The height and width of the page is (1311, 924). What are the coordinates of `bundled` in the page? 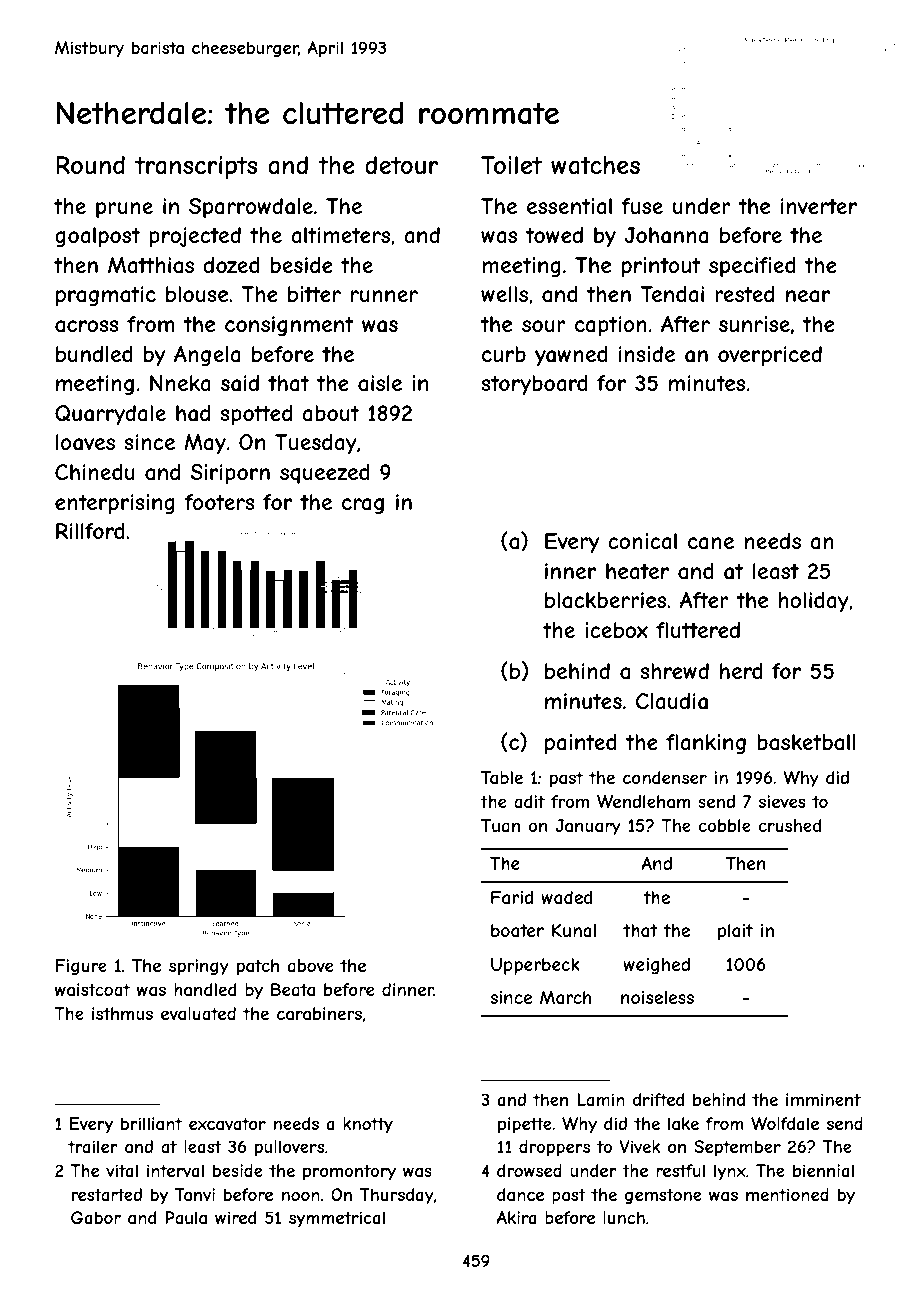 It's located at (94, 354).
